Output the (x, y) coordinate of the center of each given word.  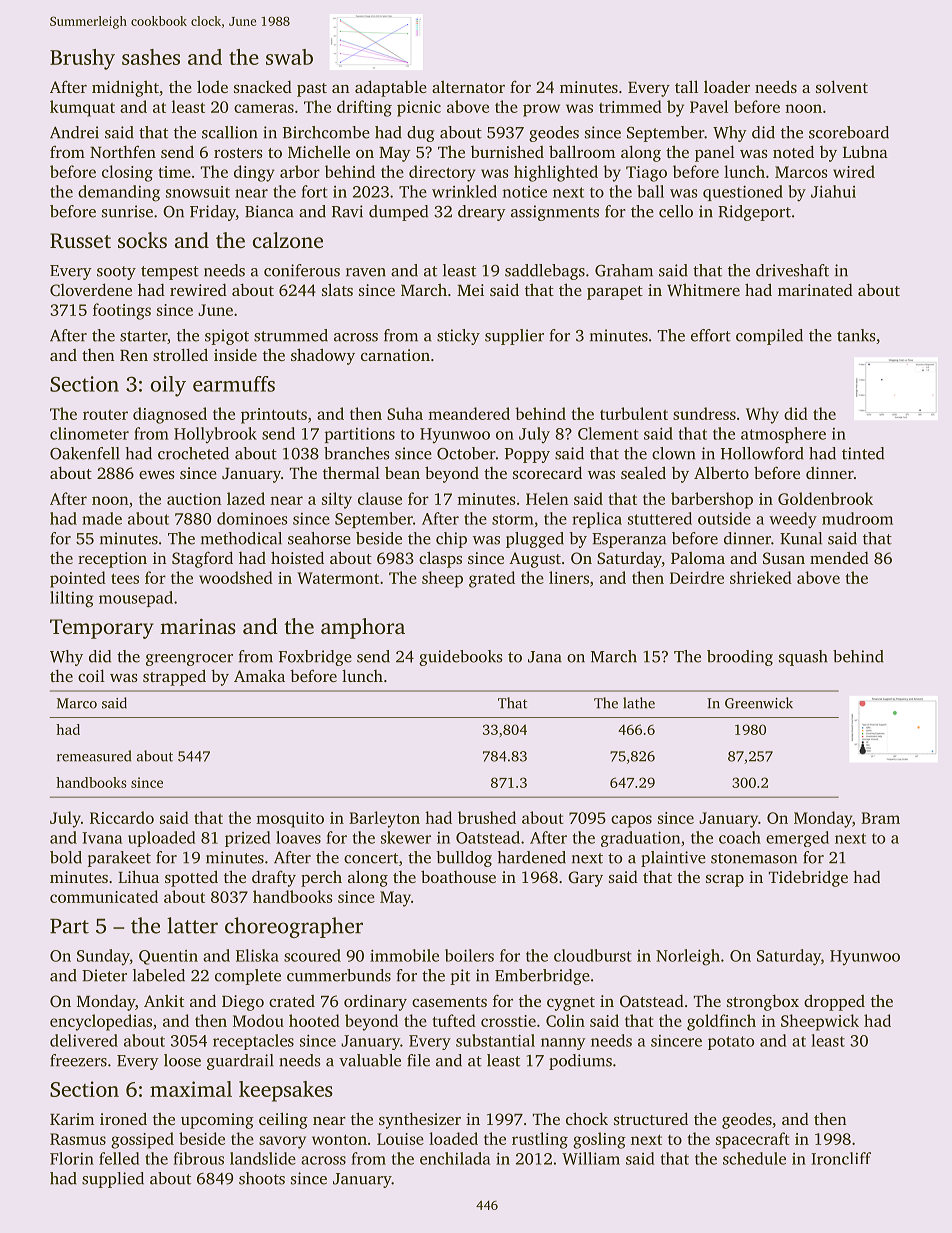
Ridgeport (754, 213)
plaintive (673, 859)
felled (119, 1158)
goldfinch (721, 1022)
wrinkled (464, 191)
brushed (487, 817)
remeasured (94, 756)
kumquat (82, 108)
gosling (599, 1140)
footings (122, 311)
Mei (470, 290)
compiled (769, 337)
